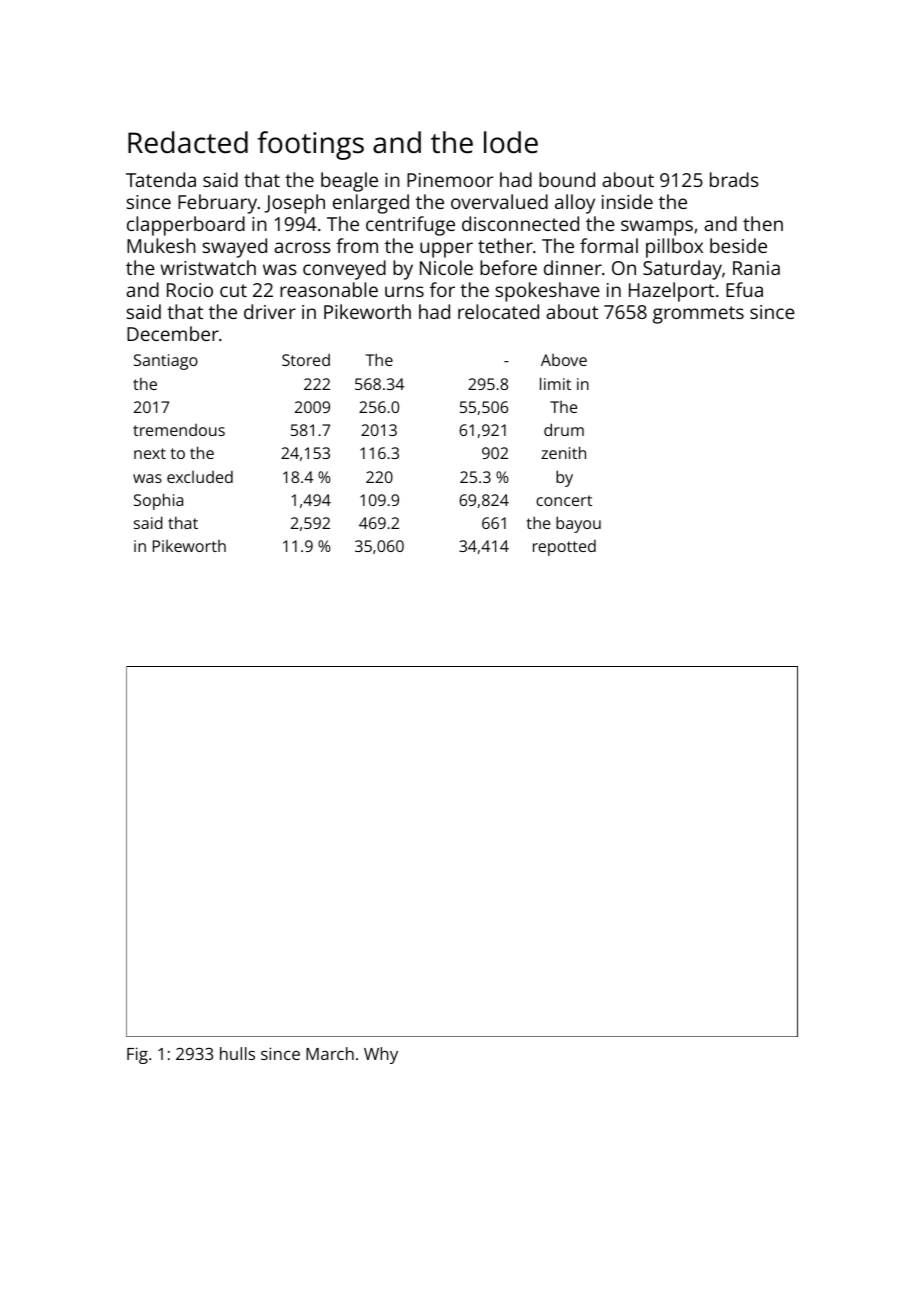 This document has width=924, height=1311. I want to click on hulls, so click(237, 1053).
